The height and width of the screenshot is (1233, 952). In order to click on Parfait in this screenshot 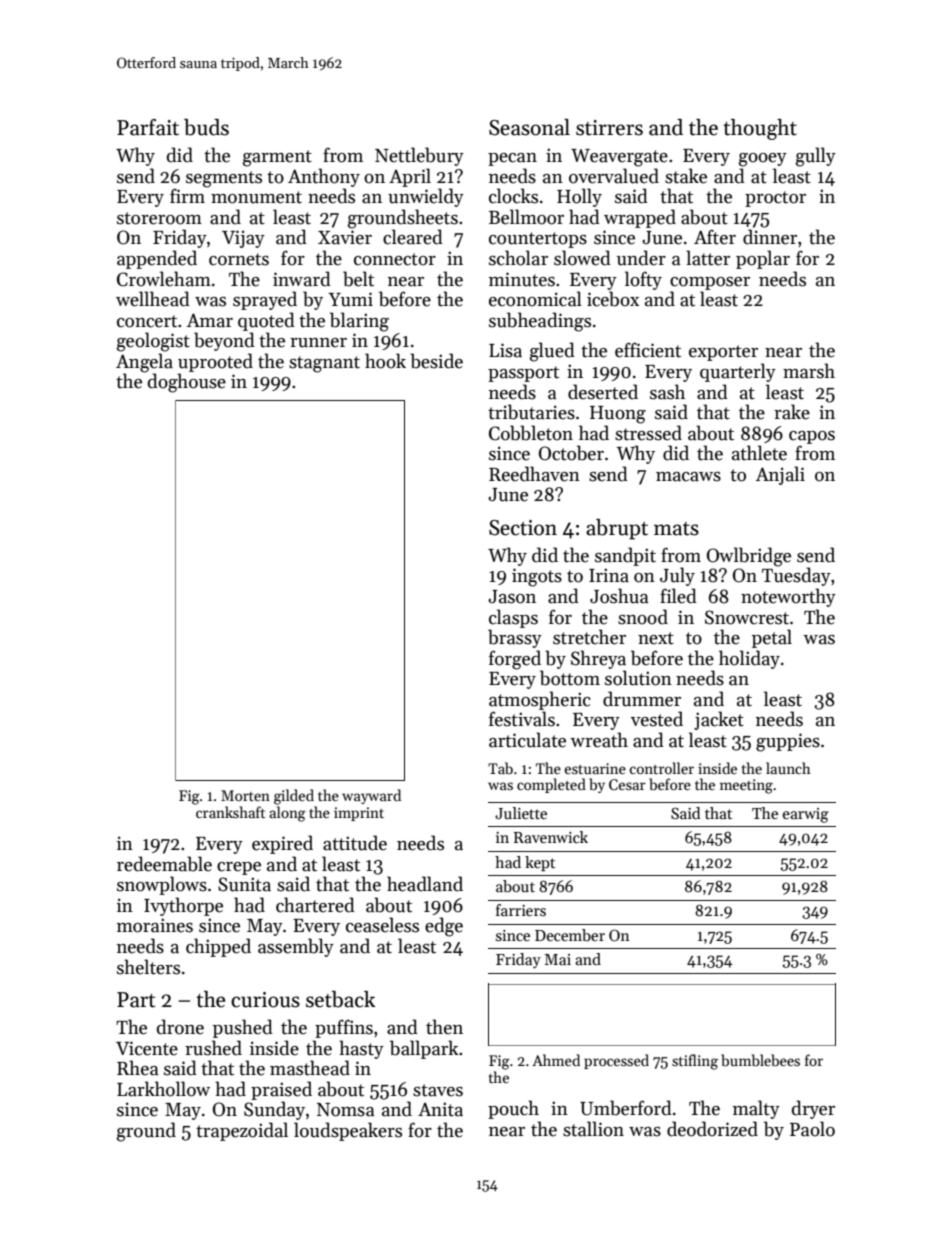, I will do `click(148, 127)`.
